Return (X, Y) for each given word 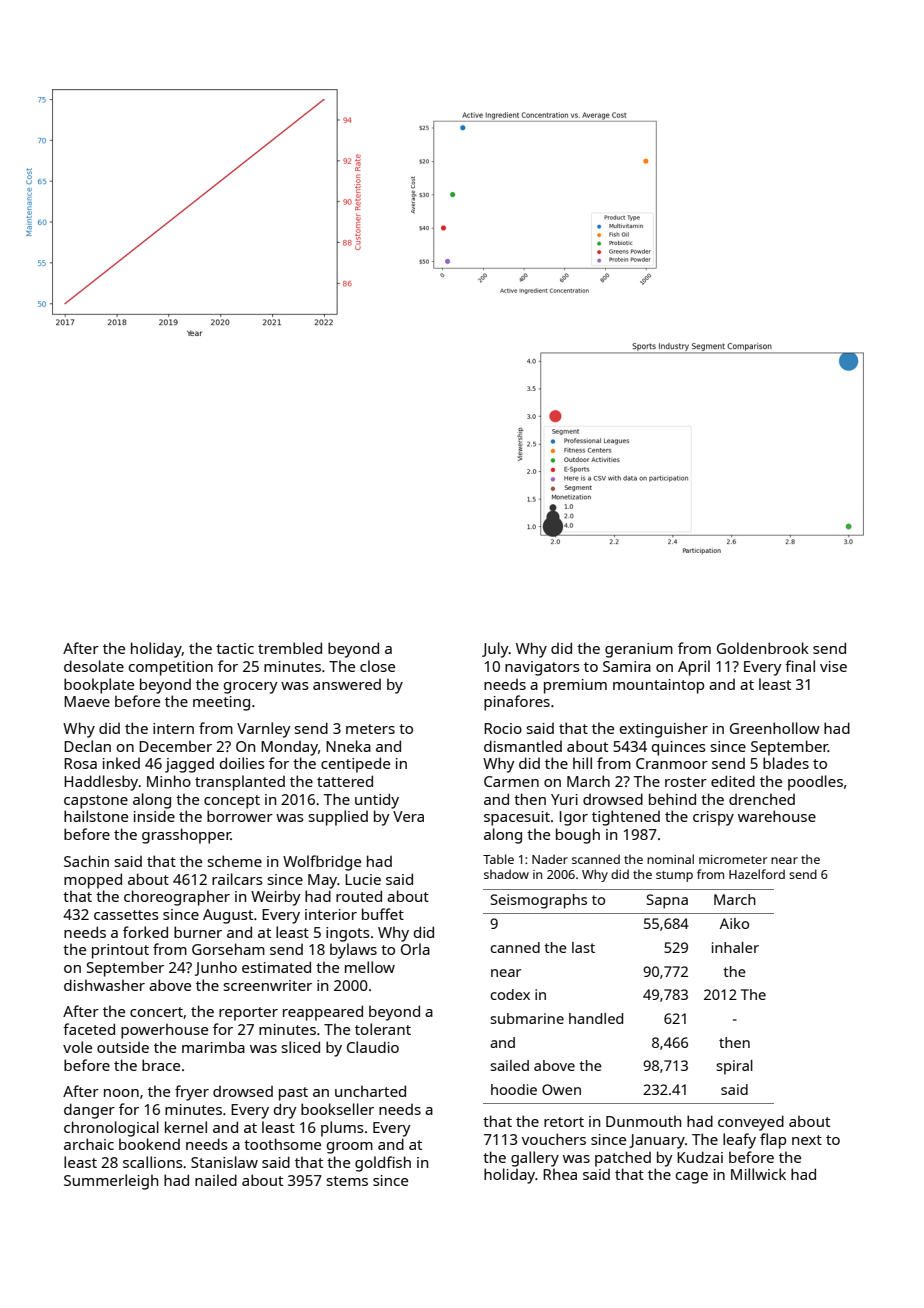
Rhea (560, 1174)
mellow (370, 967)
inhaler (735, 947)
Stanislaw (224, 1162)
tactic (235, 648)
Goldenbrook (763, 648)
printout (120, 951)
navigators (542, 668)
